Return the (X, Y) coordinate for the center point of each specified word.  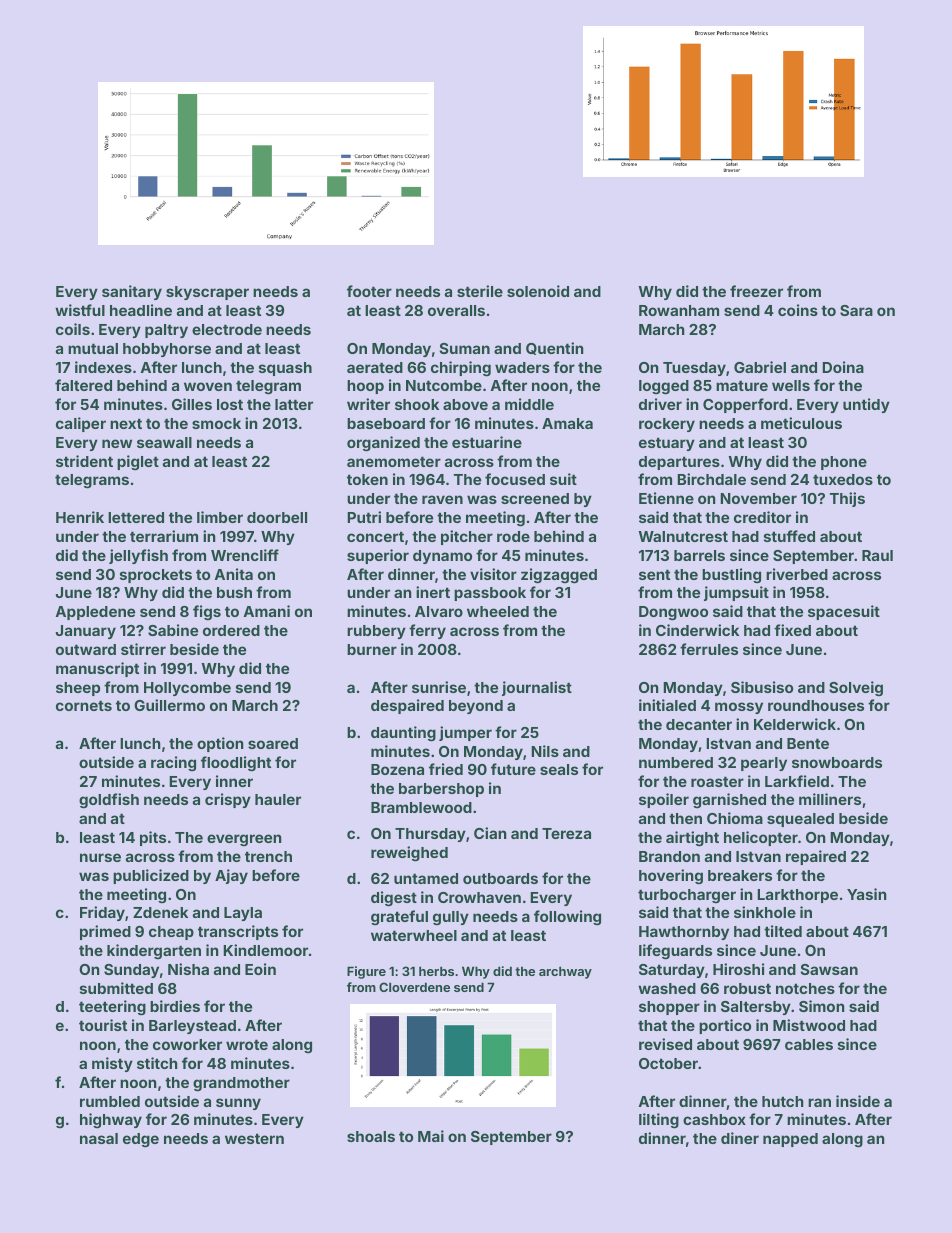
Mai (431, 1136)
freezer (756, 291)
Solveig (856, 689)
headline (141, 310)
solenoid (538, 291)
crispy (228, 800)
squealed (800, 820)
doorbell (277, 517)
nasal (99, 1138)
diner (740, 1138)
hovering (671, 877)
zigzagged (559, 576)
